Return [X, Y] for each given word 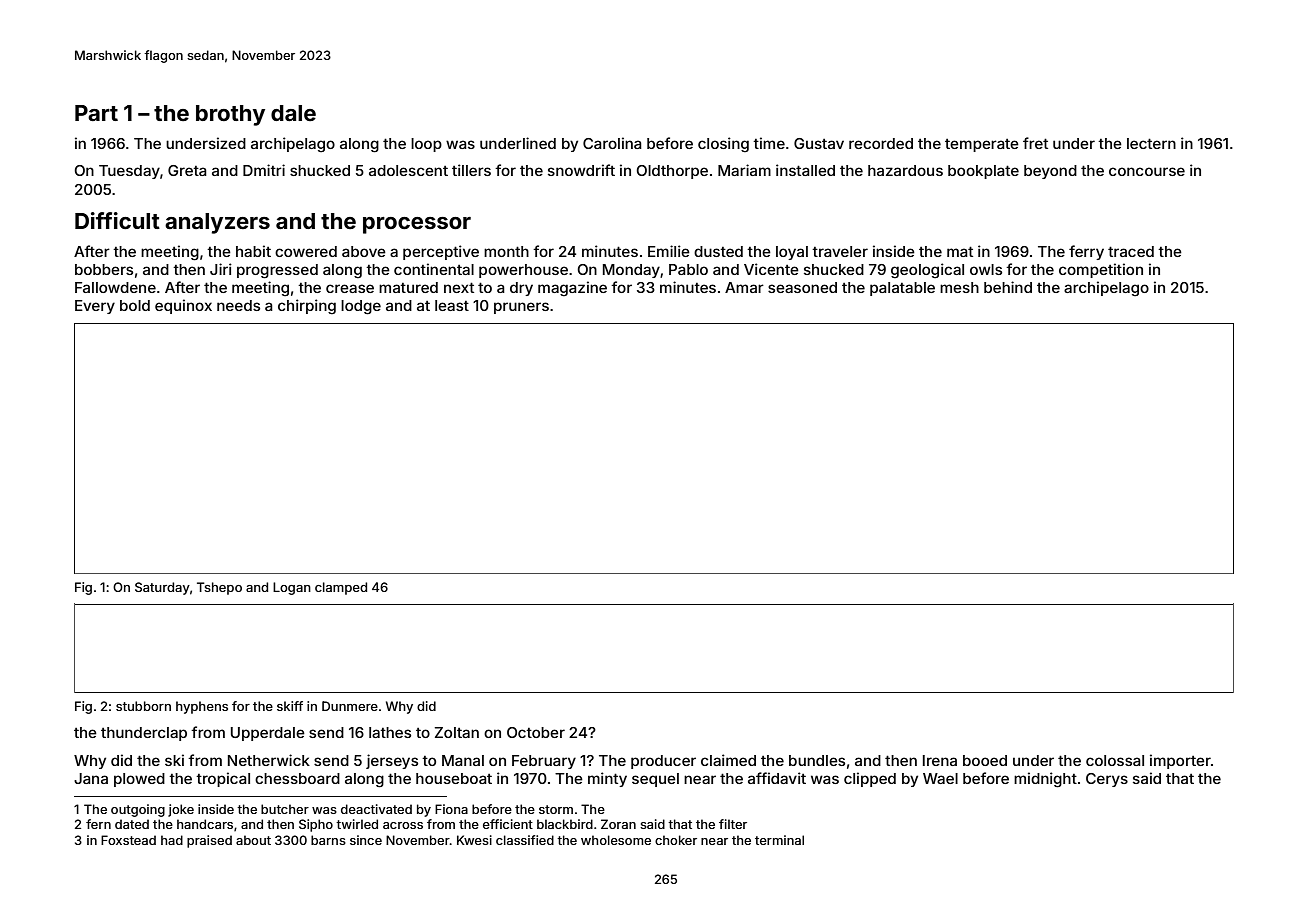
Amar [744, 287]
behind [1008, 287]
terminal [779, 840]
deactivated [376, 809]
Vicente [771, 269]
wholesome [616, 840]
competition [1101, 270]
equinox [183, 306]
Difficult [117, 220]
